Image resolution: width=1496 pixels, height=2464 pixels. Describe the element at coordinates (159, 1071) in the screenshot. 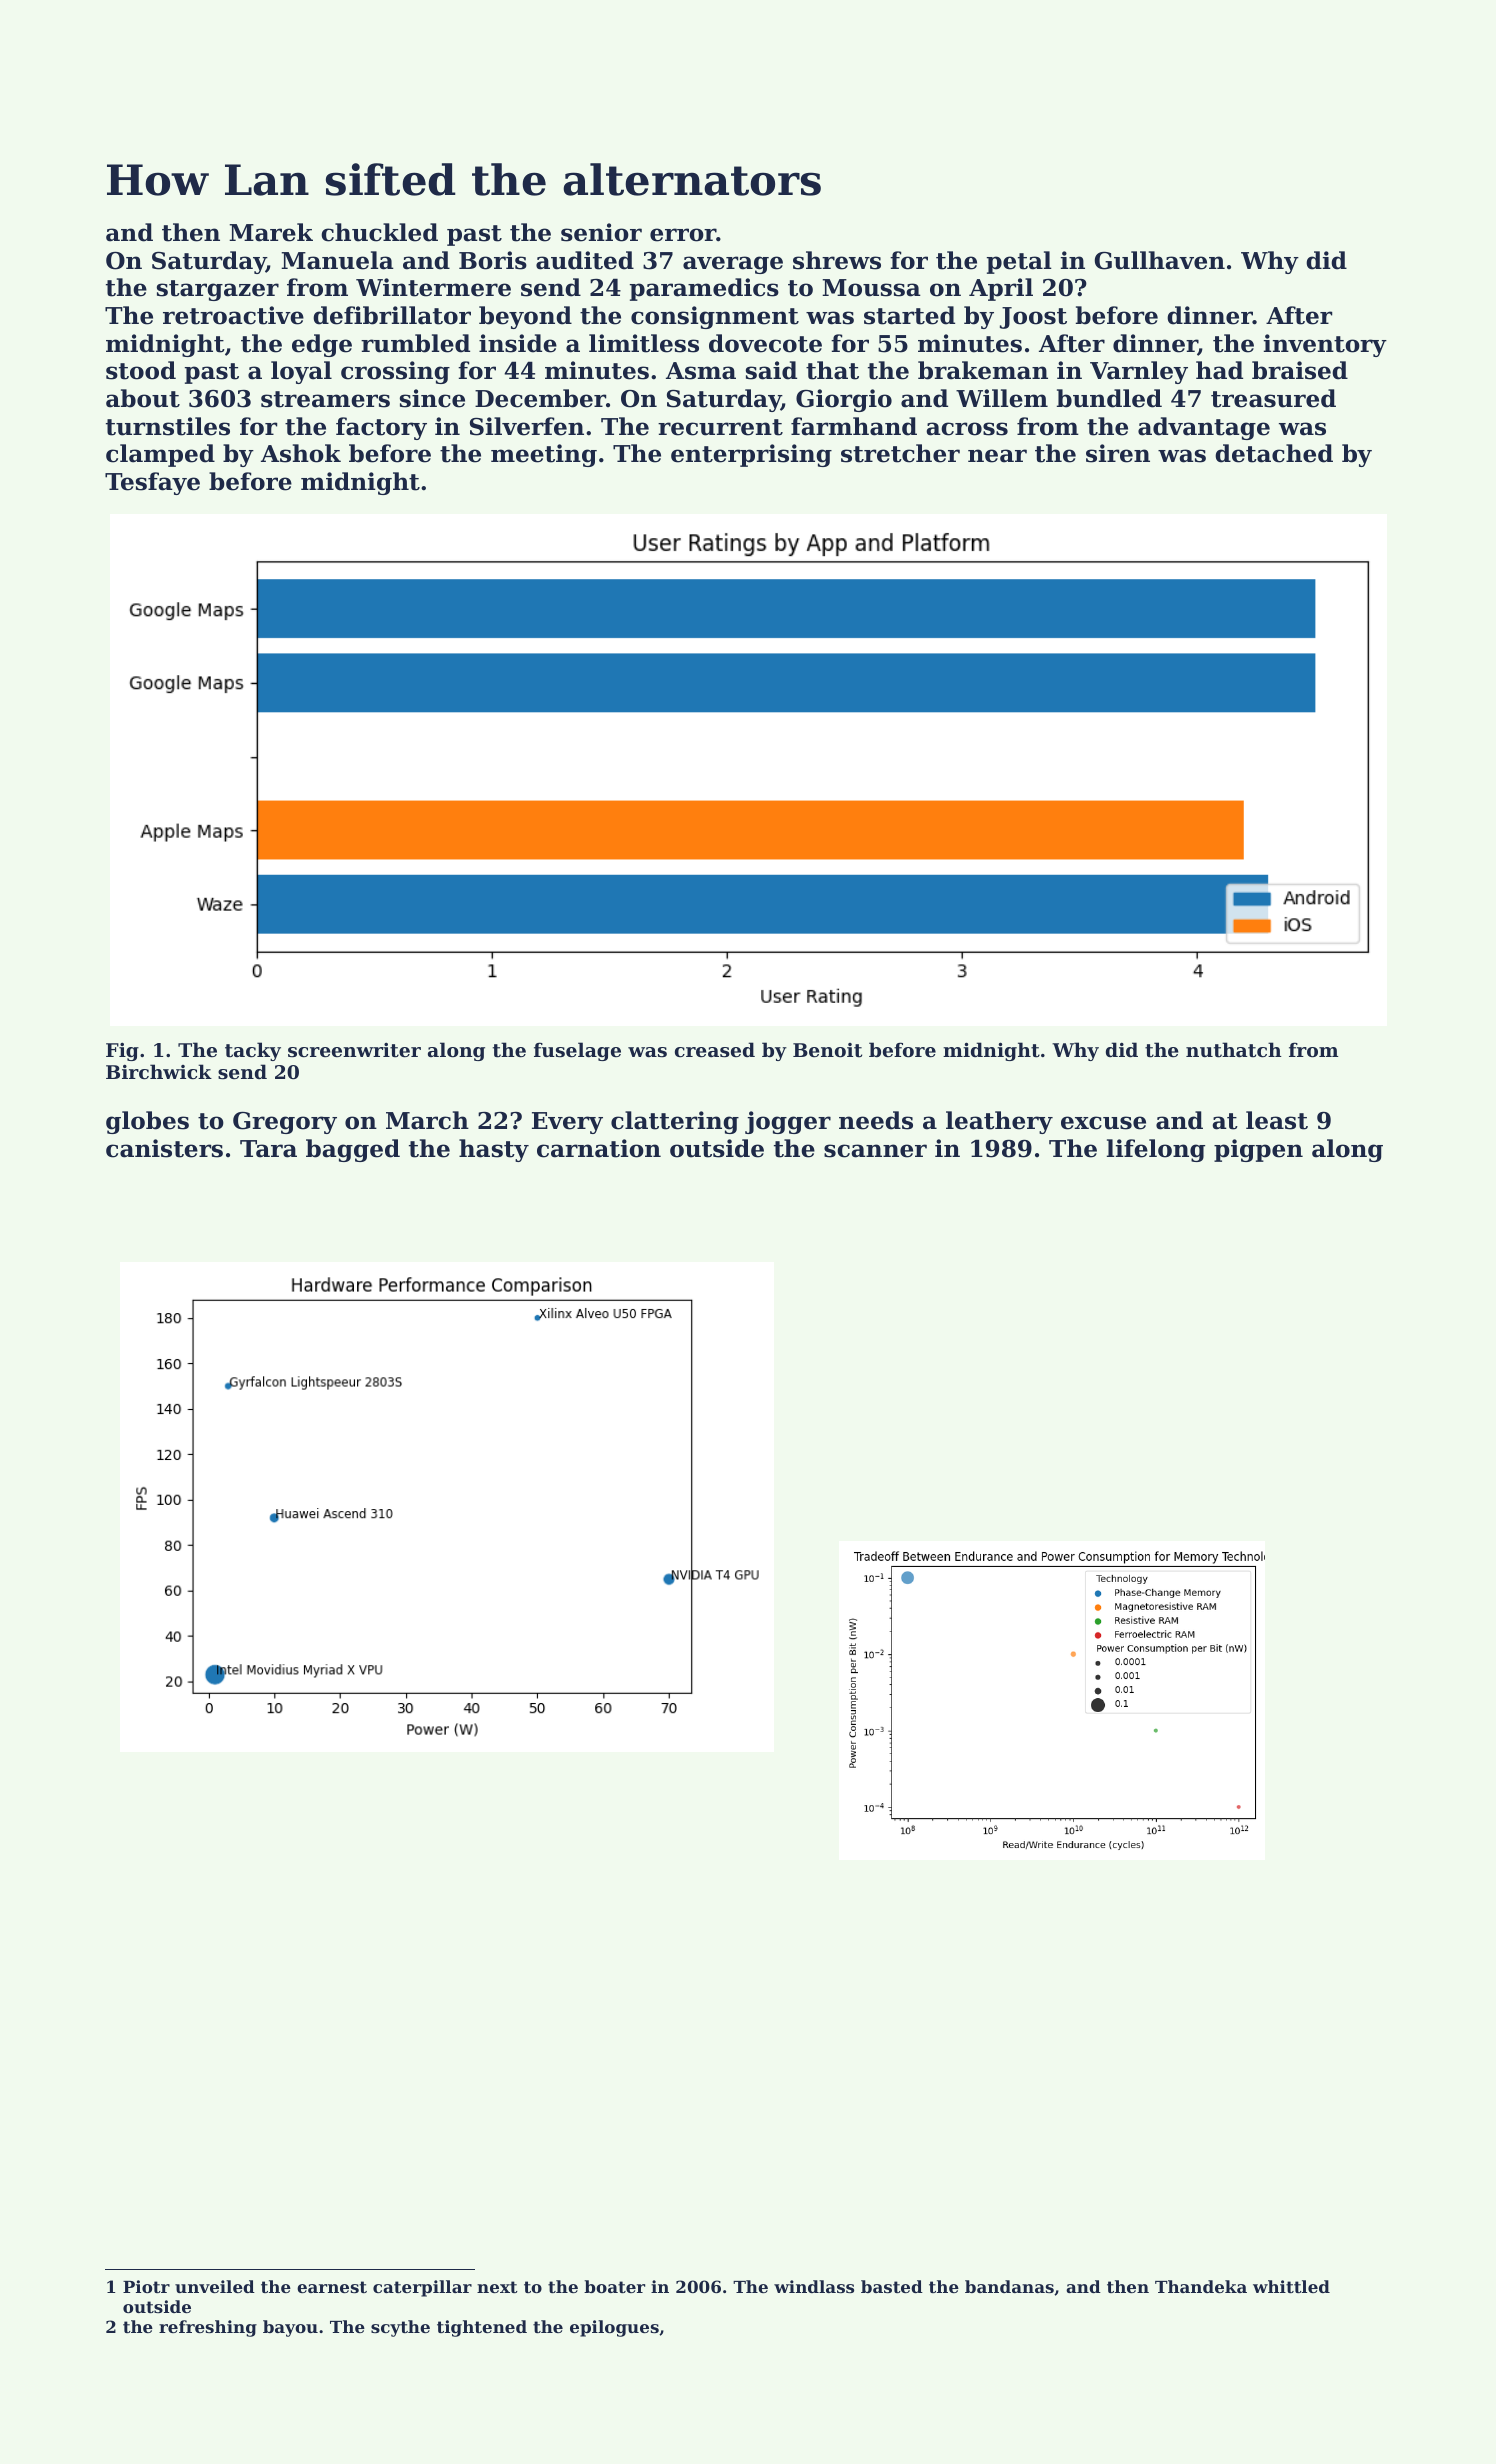

I see `Birchwick` at that location.
